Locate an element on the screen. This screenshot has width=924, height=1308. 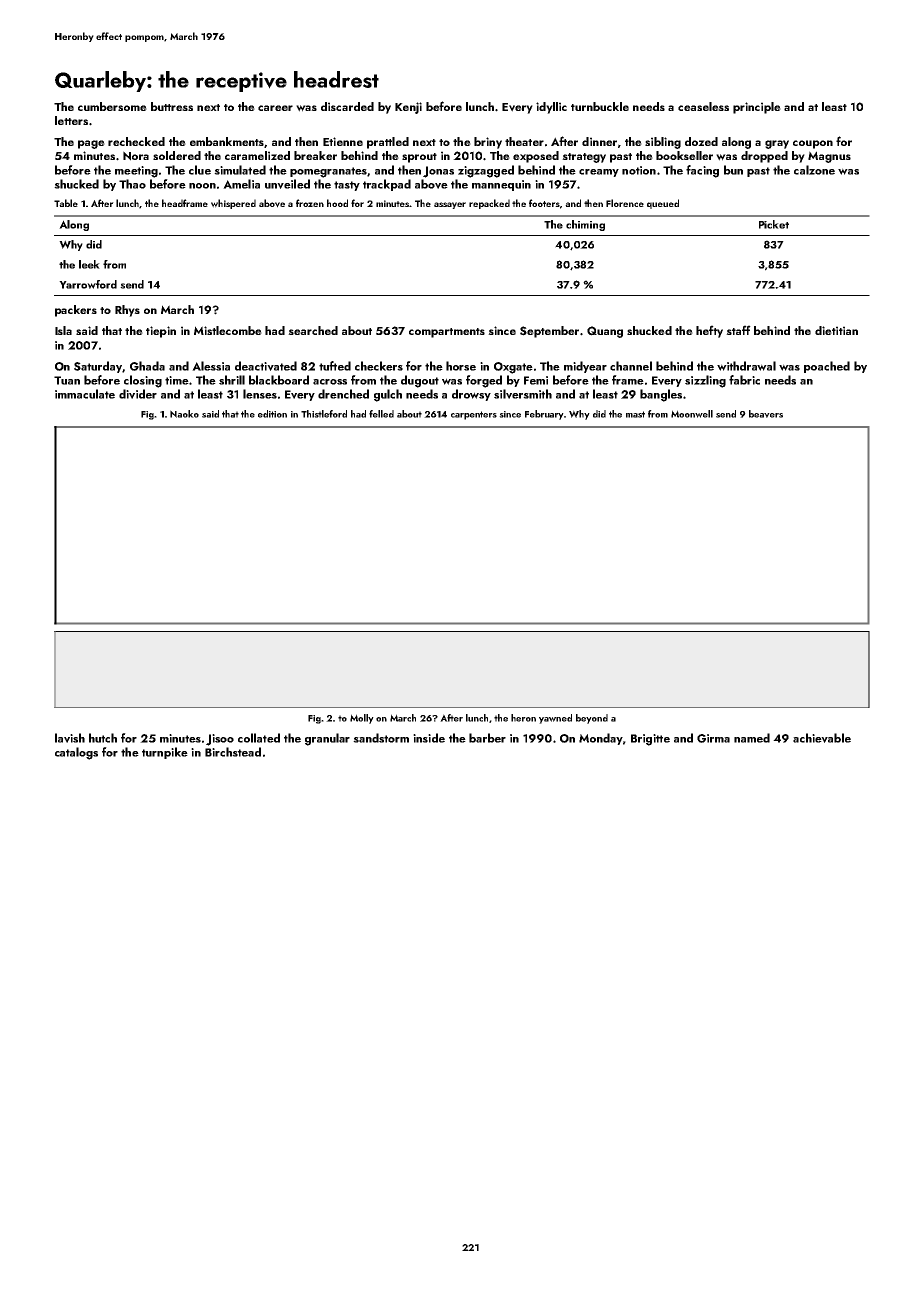
letters is located at coordinates (71, 120).
